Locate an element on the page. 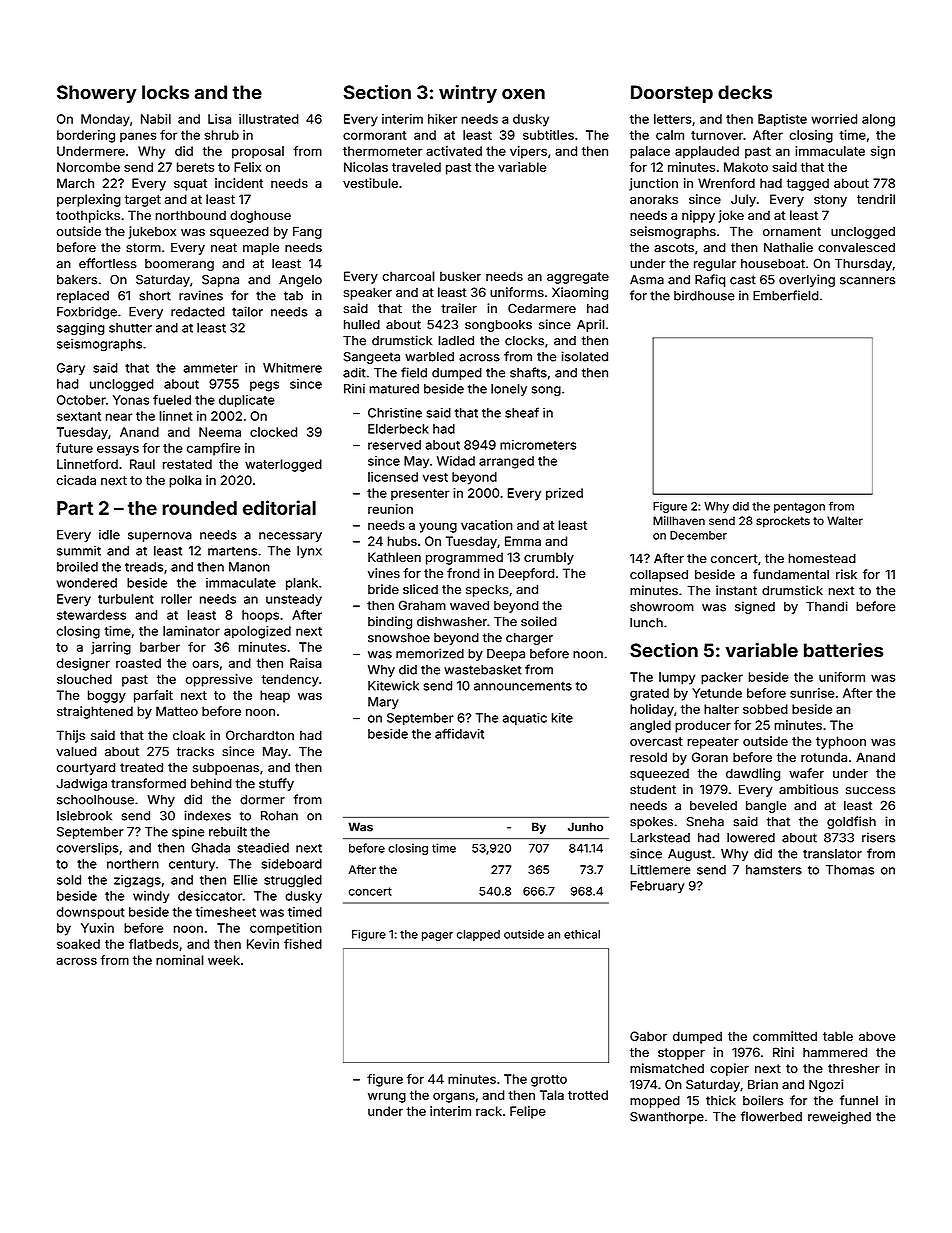 The width and height of the page is (952, 1233). Nicolas is located at coordinates (366, 167).
